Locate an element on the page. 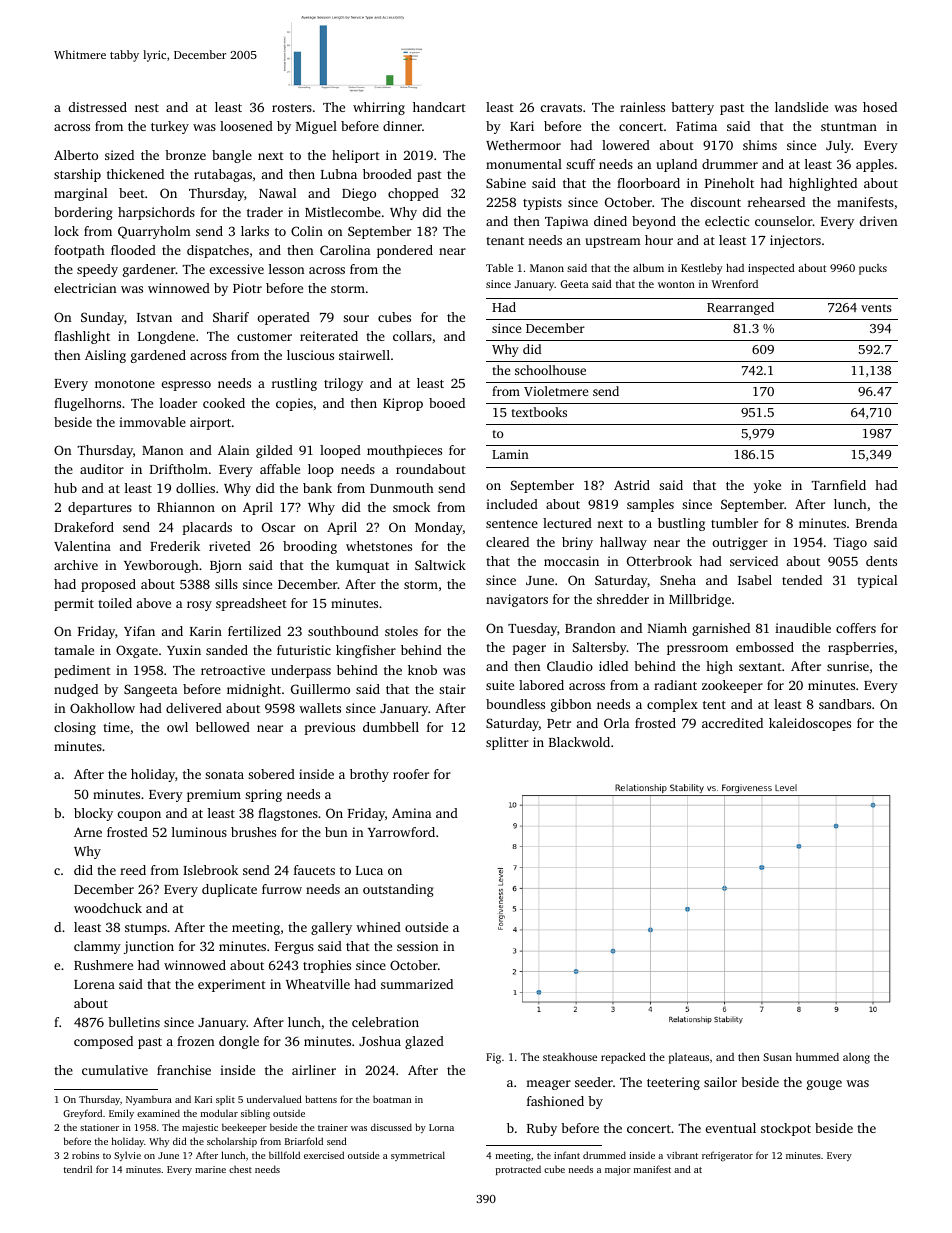  bun is located at coordinates (336, 832).
